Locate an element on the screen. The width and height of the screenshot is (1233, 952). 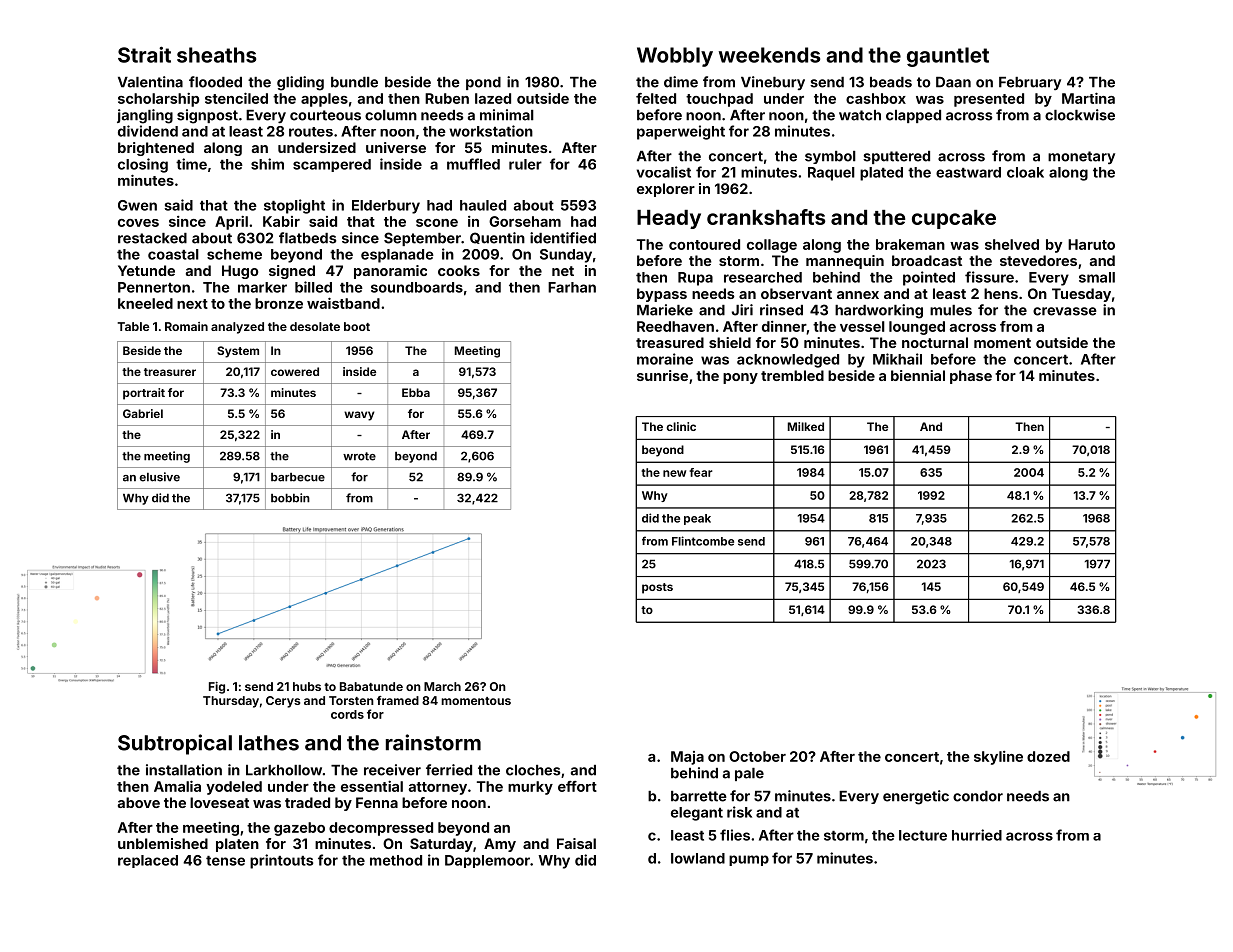
flooded is located at coordinates (215, 82).
